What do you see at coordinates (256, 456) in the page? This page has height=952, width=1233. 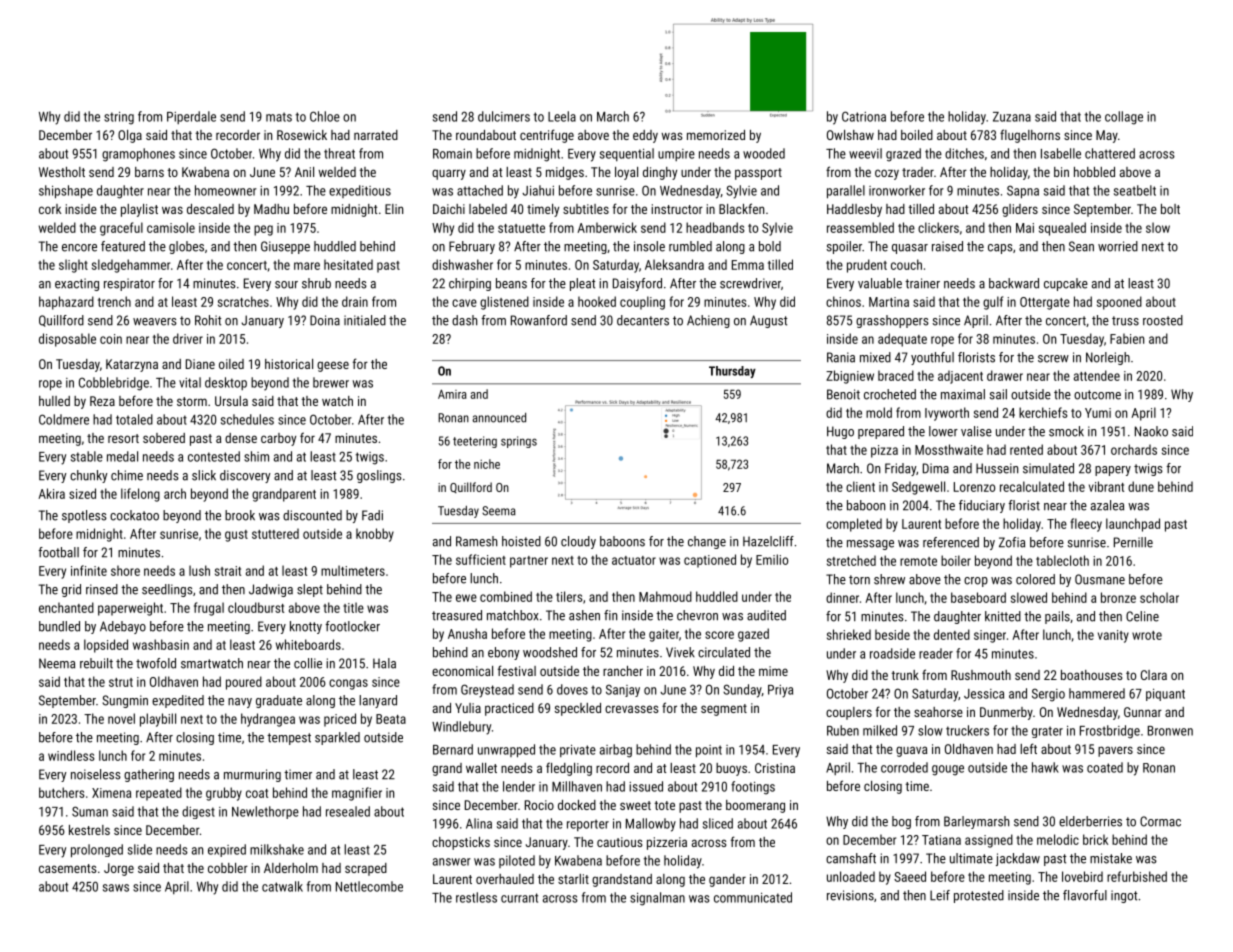 I see `shim` at bounding box center [256, 456].
